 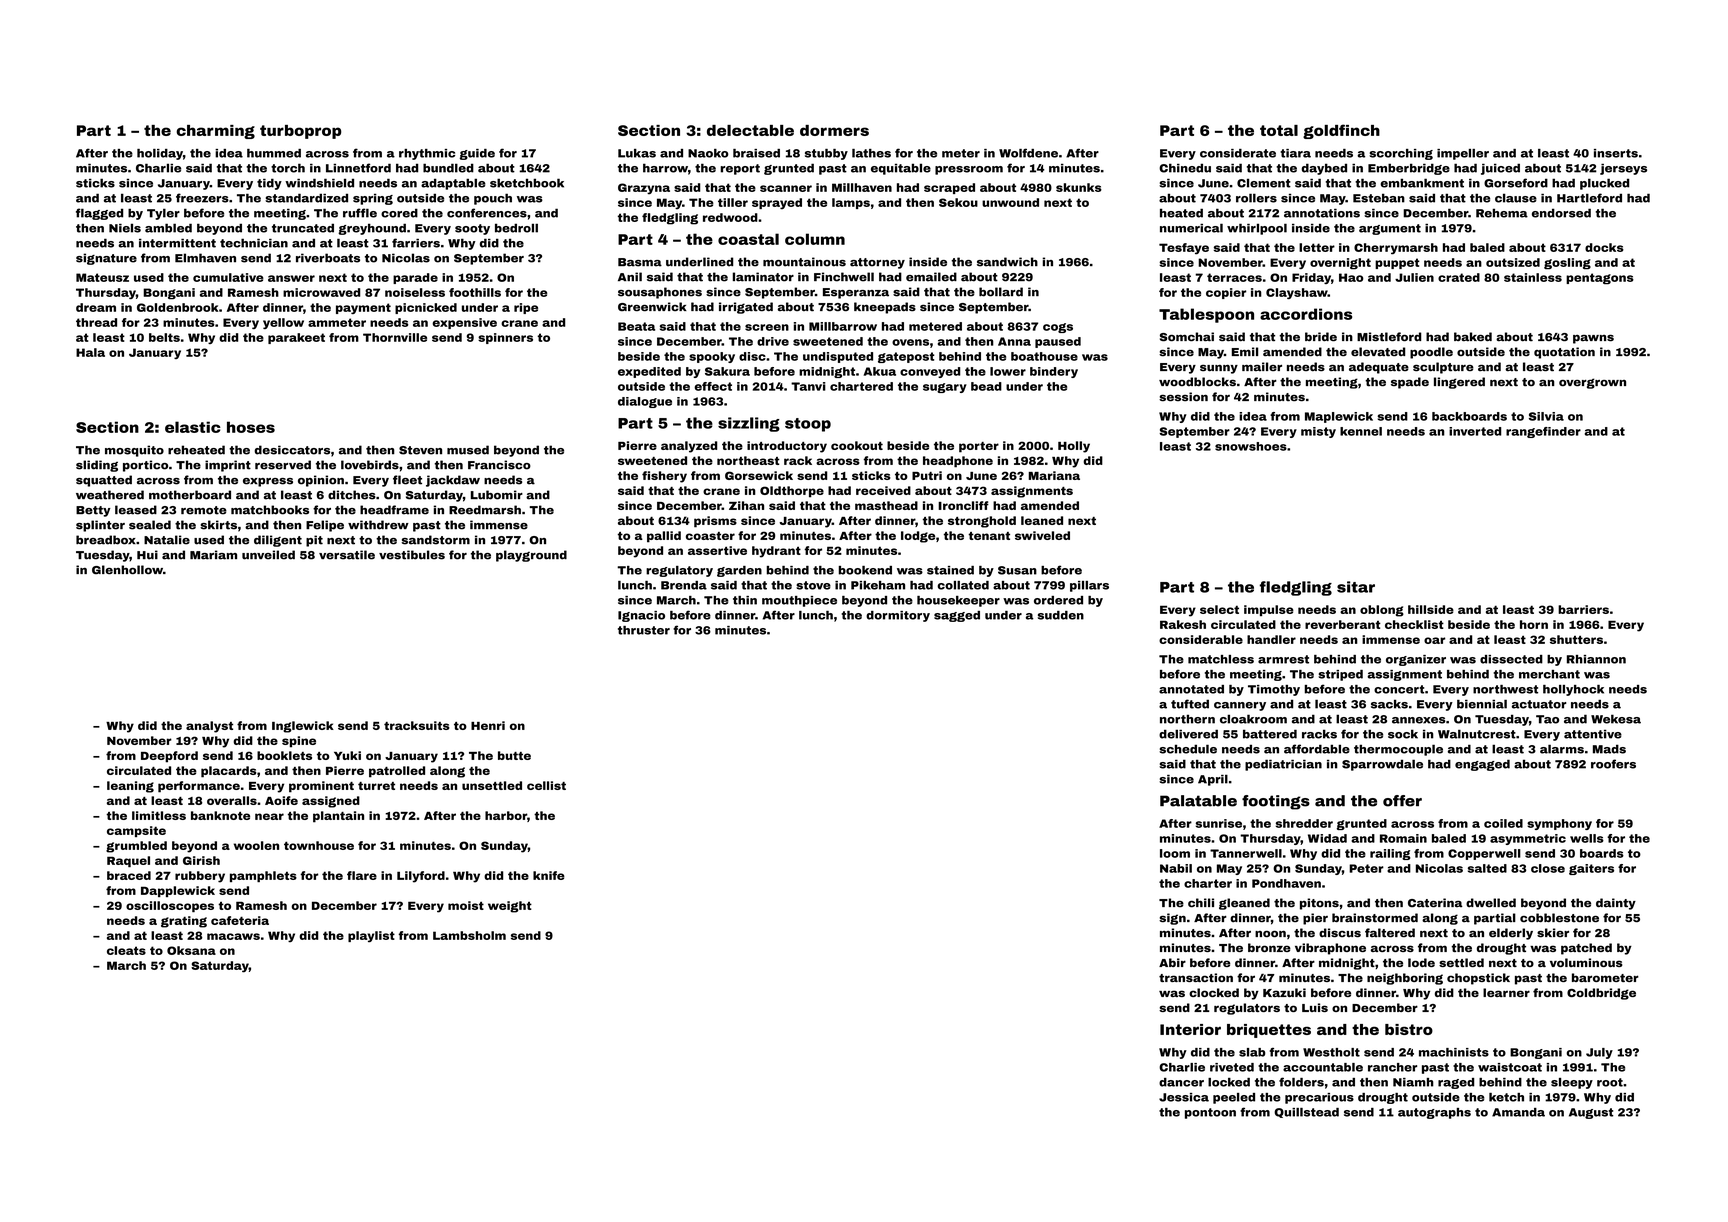 What do you see at coordinates (1505, 689) in the screenshot?
I see `northwest` at bounding box center [1505, 689].
